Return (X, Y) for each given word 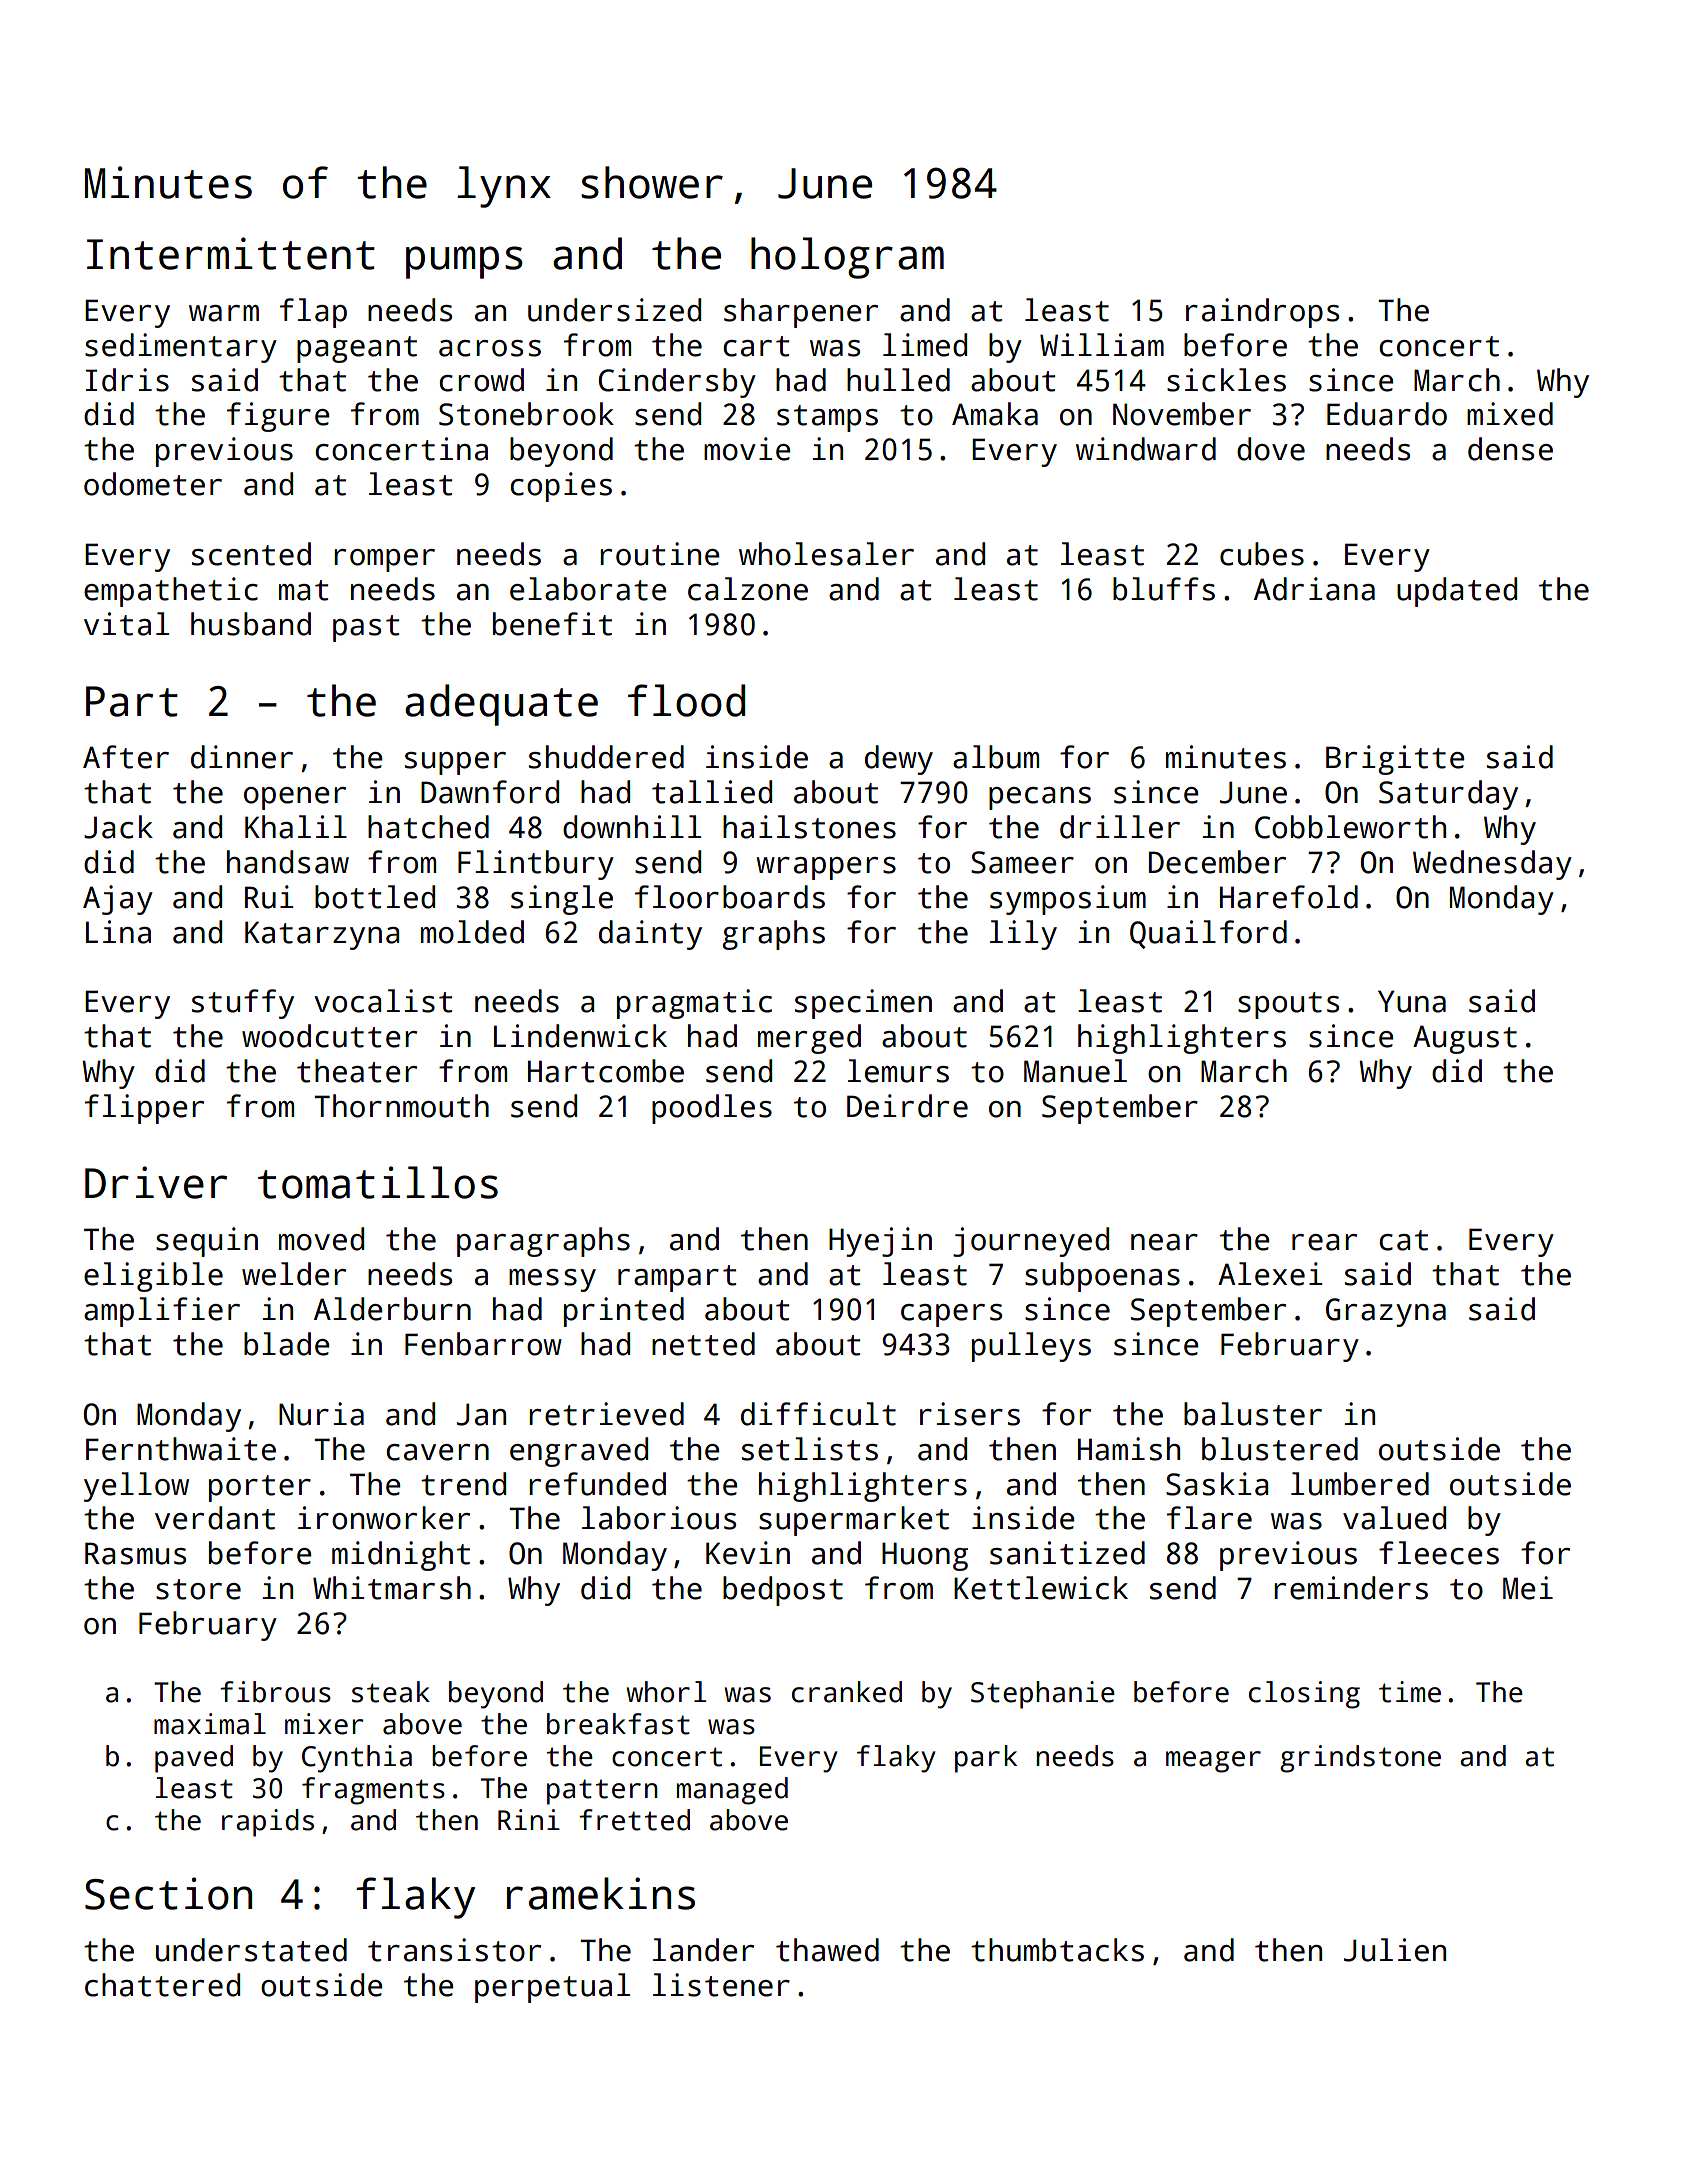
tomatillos (378, 1182)
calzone (748, 589)
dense (1510, 449)
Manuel (1075, 1071)
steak (391, 1692)
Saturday (1448, 795)
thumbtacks (1057, 1950)
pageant (357, 349)
